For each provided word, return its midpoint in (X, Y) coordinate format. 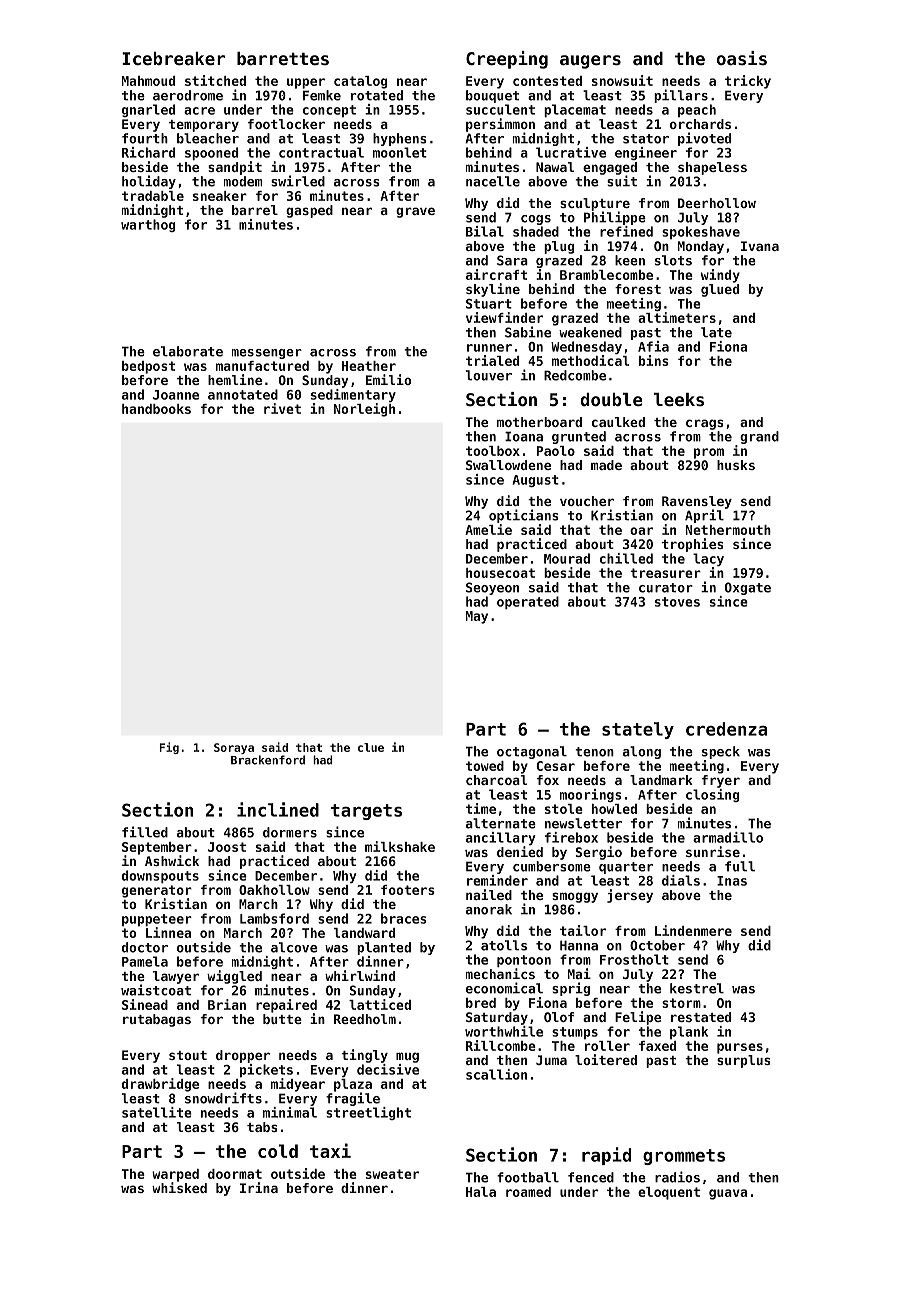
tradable (153, 196)
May (477, 617)
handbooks (156, 409)
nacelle (493, 181)
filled (145, 832)
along (642, 752)
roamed (528, 1192)
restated (701, 1017)
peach (697, 110)
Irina (259, 1187)
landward (364, 933)
